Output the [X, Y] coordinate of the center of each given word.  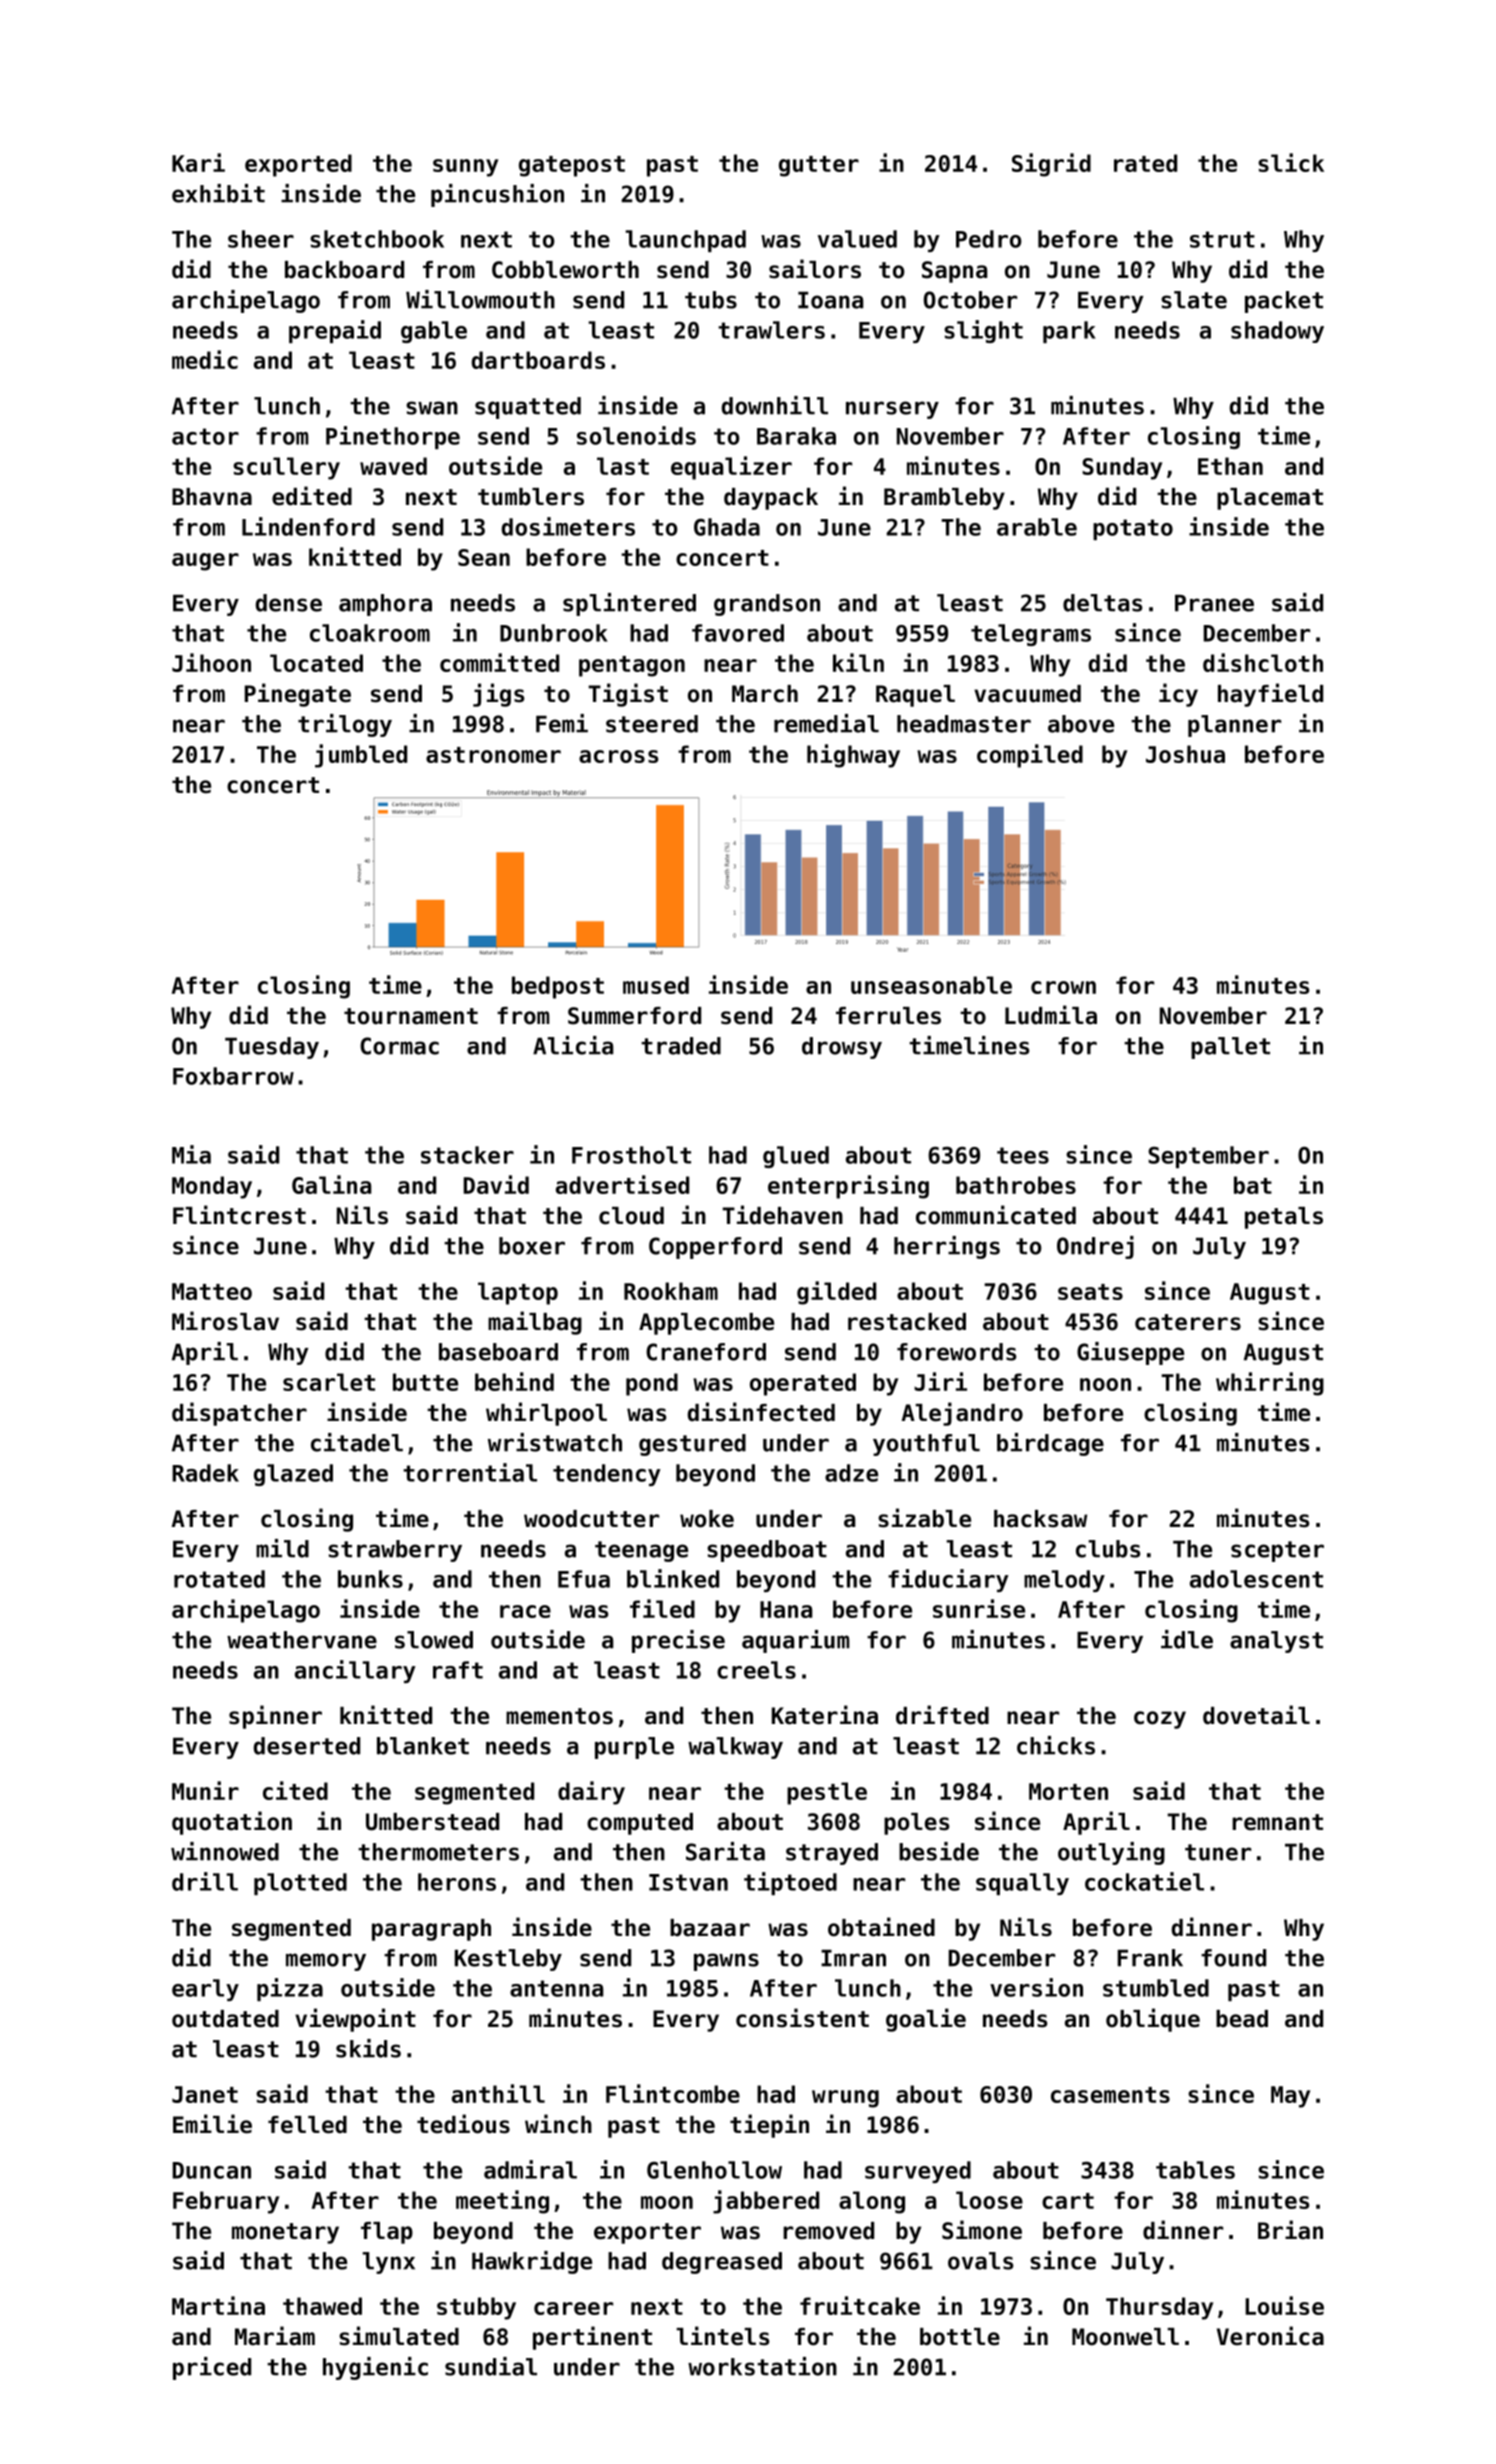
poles [917, 1824]
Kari [198, 162]
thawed [322, 2306]
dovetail [1256, 1715]
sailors [815, 269]
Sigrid [1051, 165]
